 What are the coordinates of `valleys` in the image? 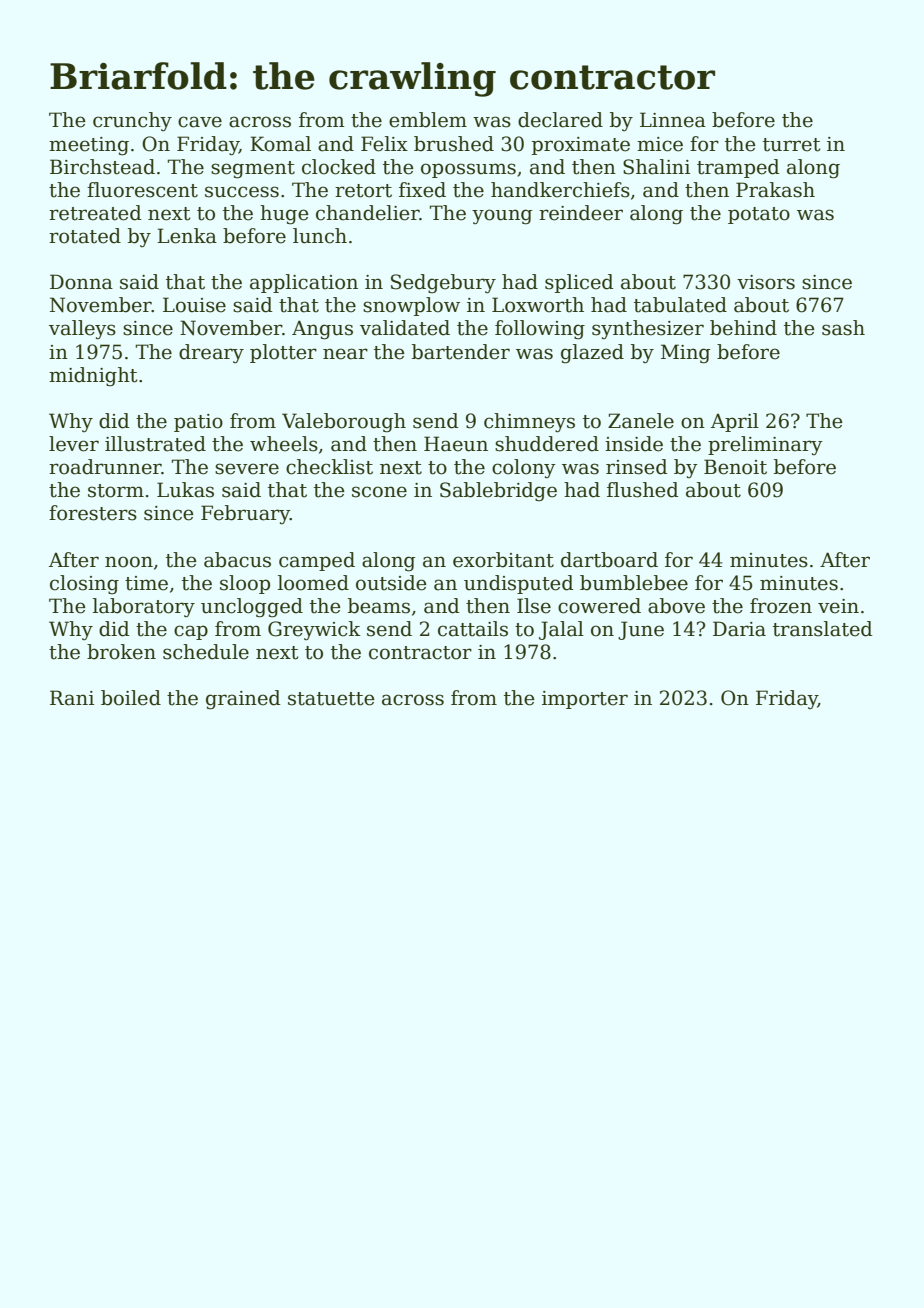 It's located at (82, 329).
